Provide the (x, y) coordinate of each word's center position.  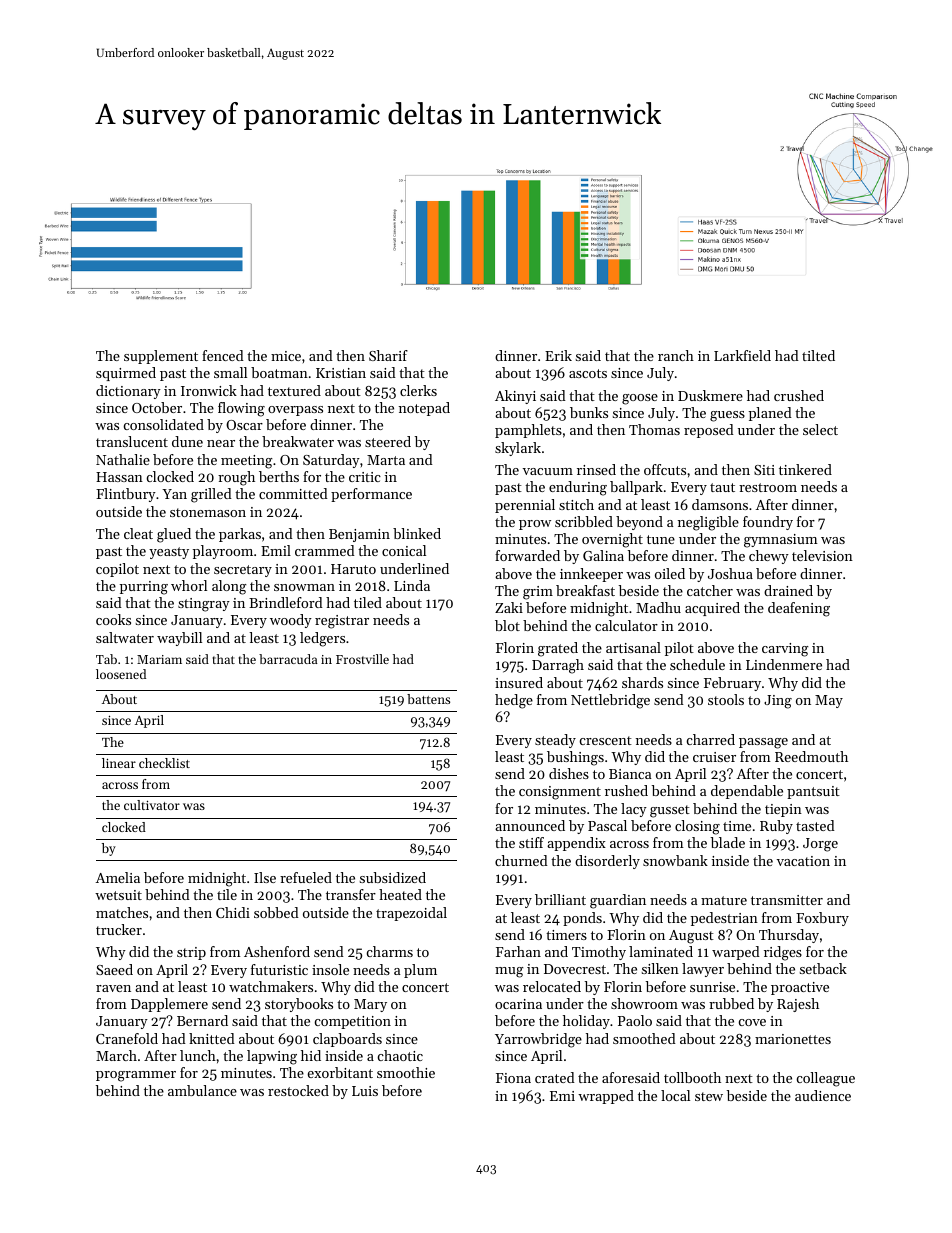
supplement (161, 357)
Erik (558, 355)
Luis (365, 1091)
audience (823, 1095)
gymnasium (781, 541)
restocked (298, 1090)
